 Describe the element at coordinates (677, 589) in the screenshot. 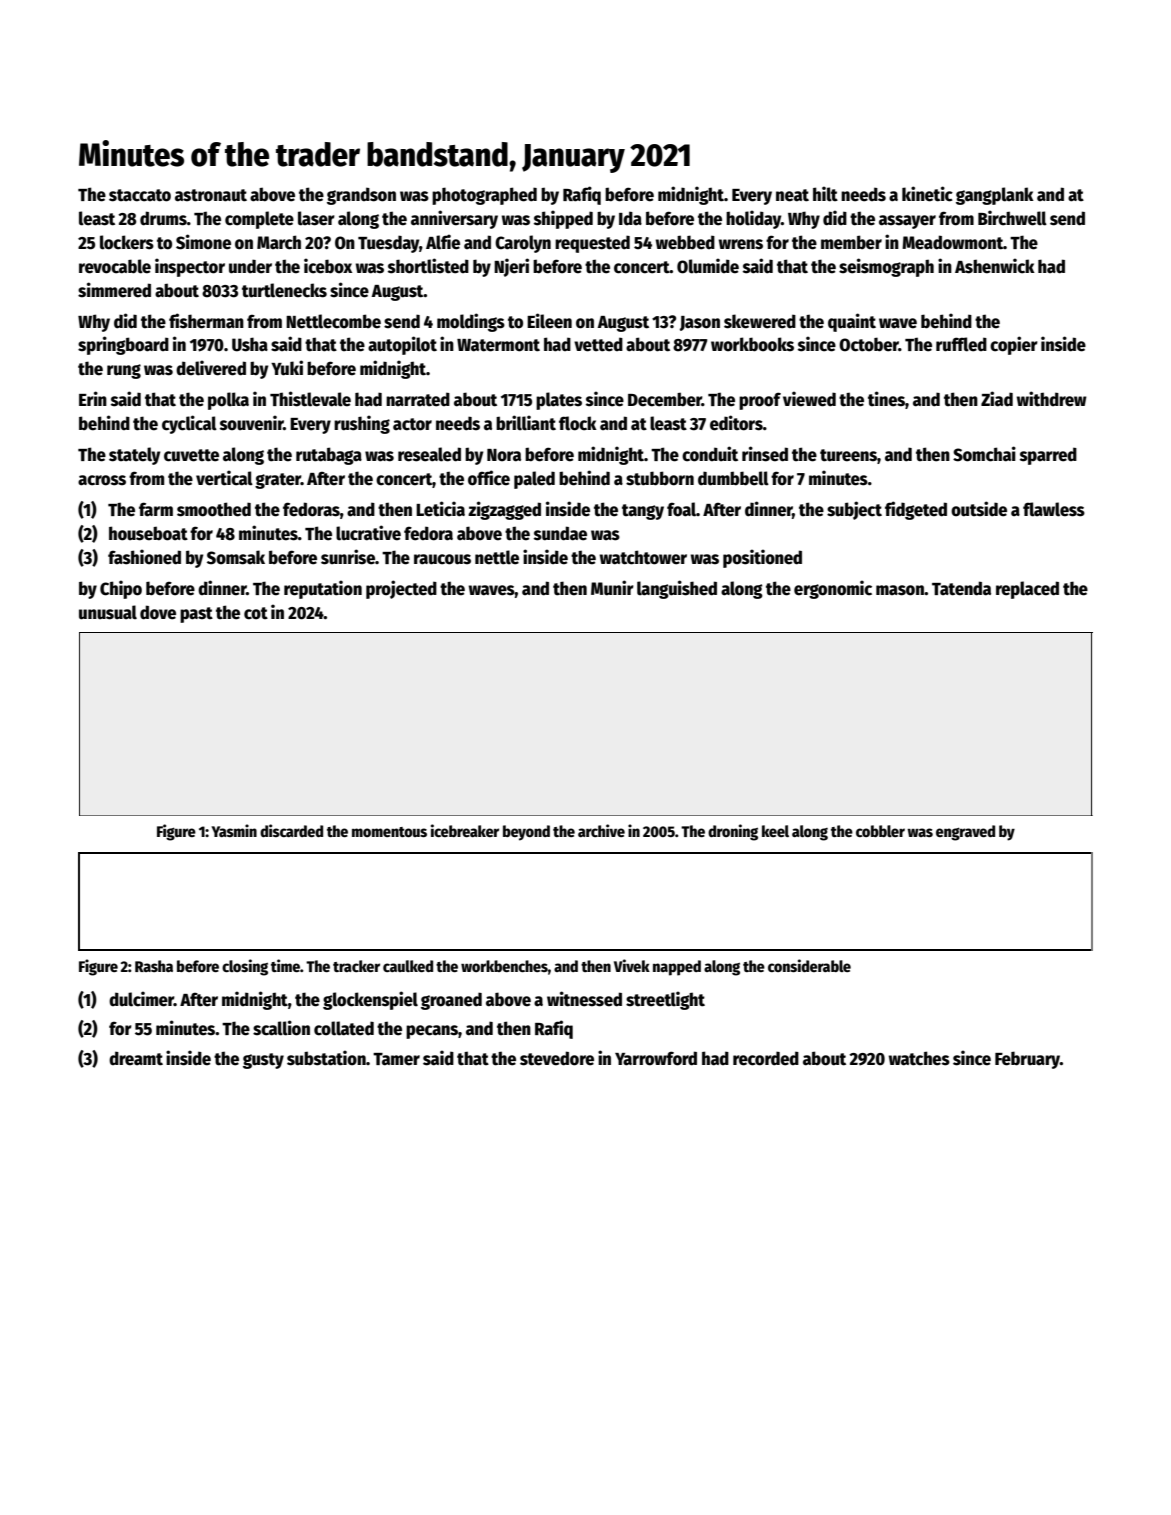

I see `languished` at that location.
